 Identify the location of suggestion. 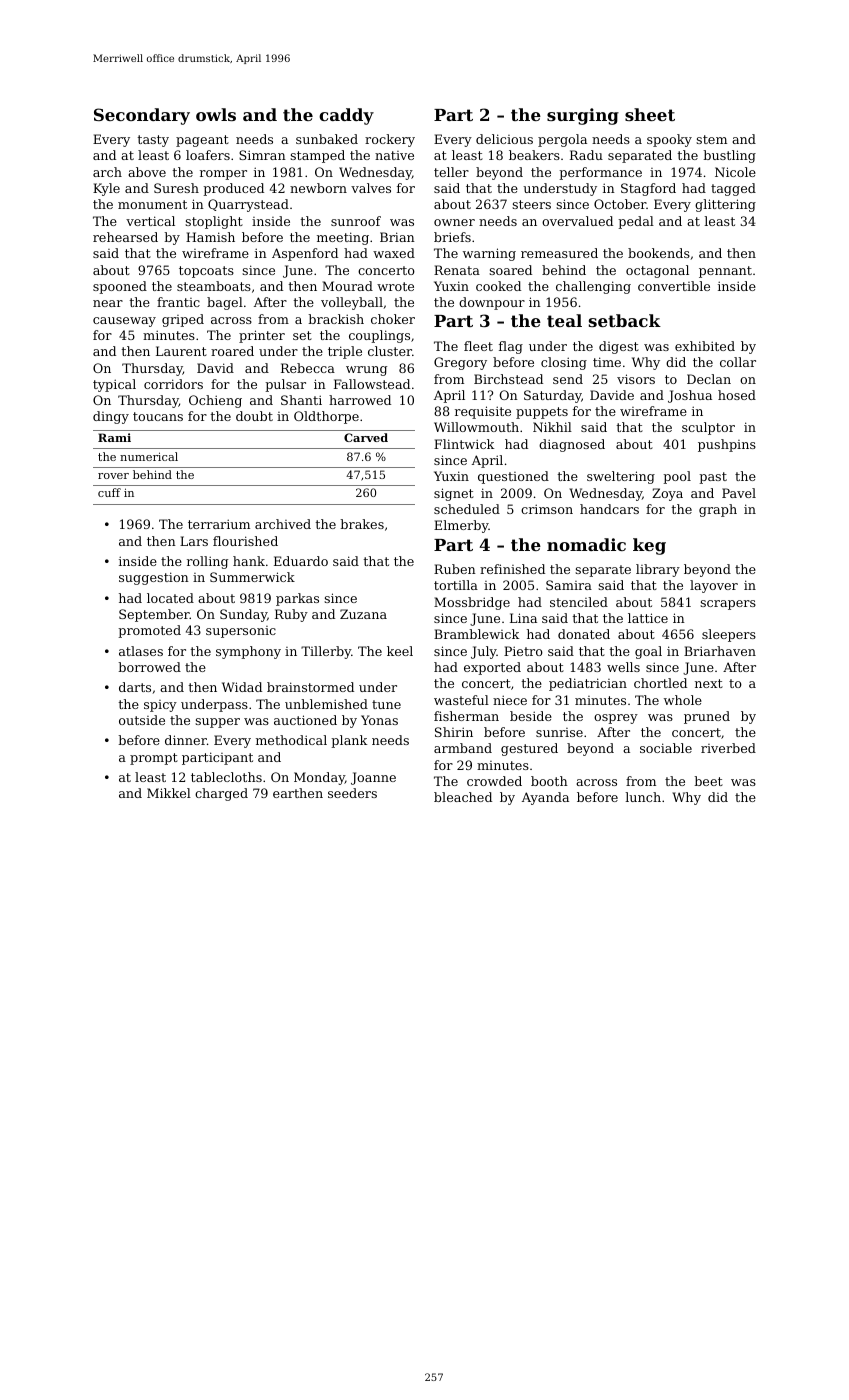
(154, 578).
